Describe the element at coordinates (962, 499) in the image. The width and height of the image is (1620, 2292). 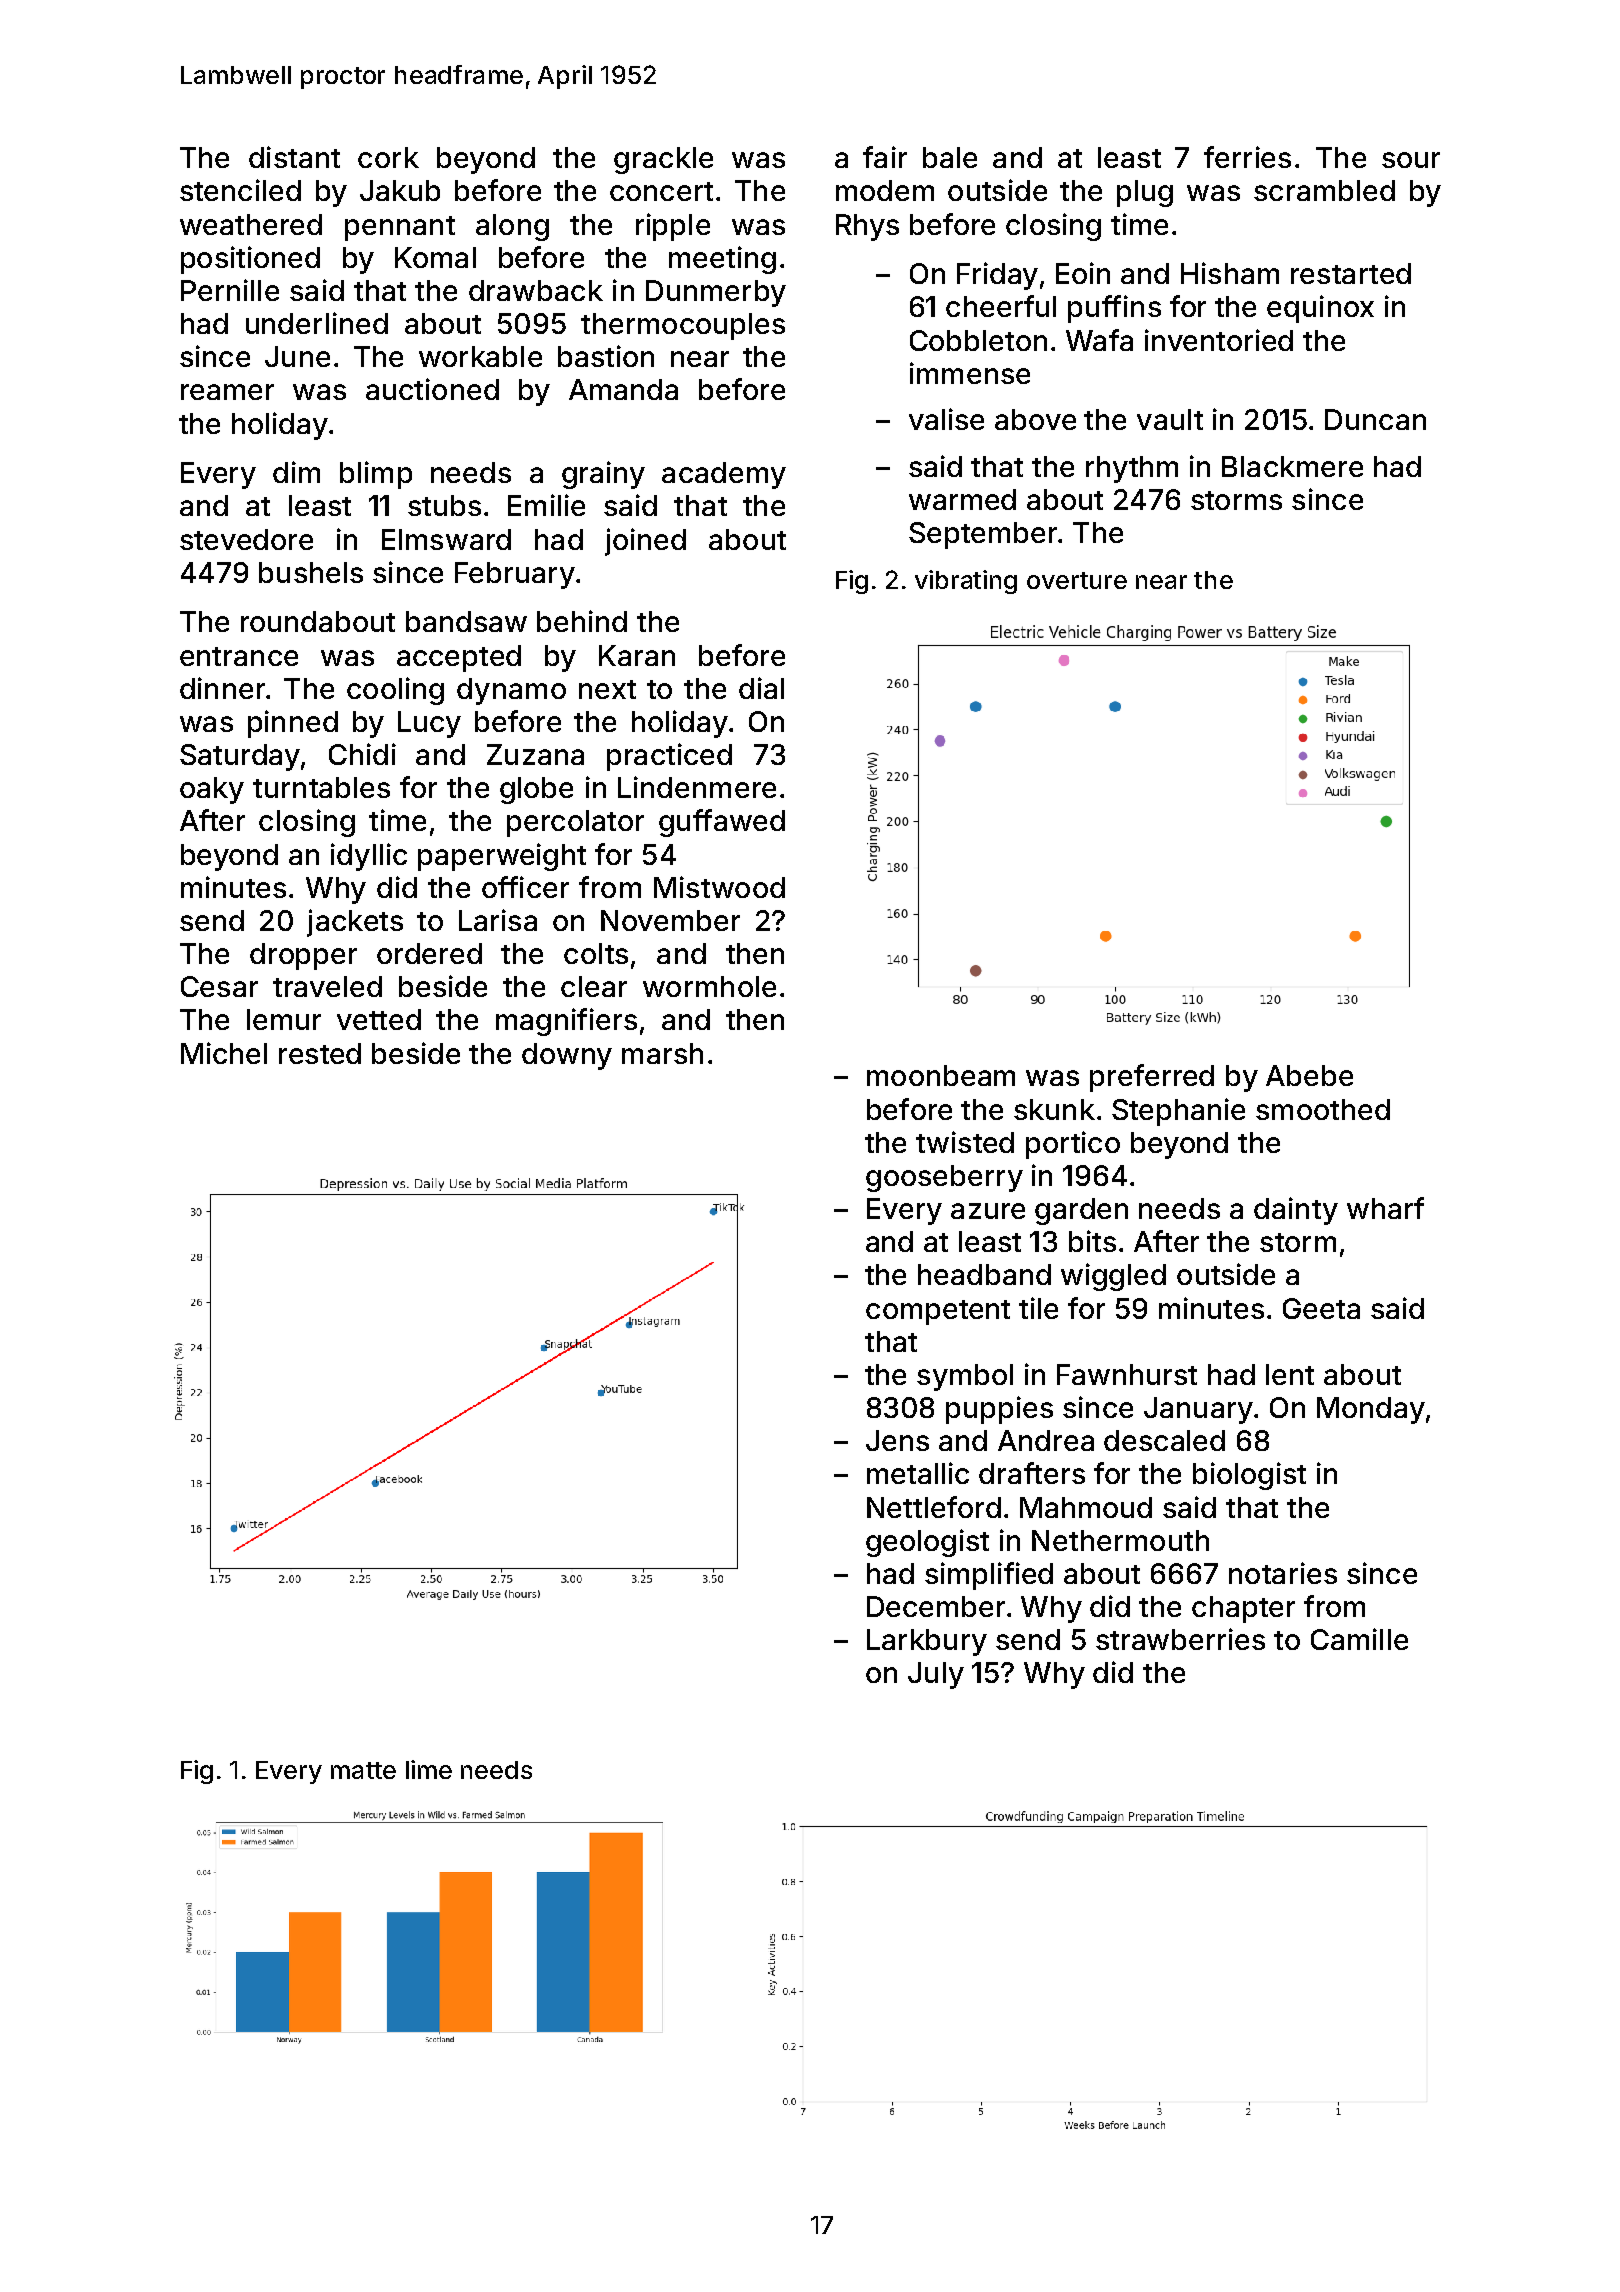
I see `warmed` at that location.
